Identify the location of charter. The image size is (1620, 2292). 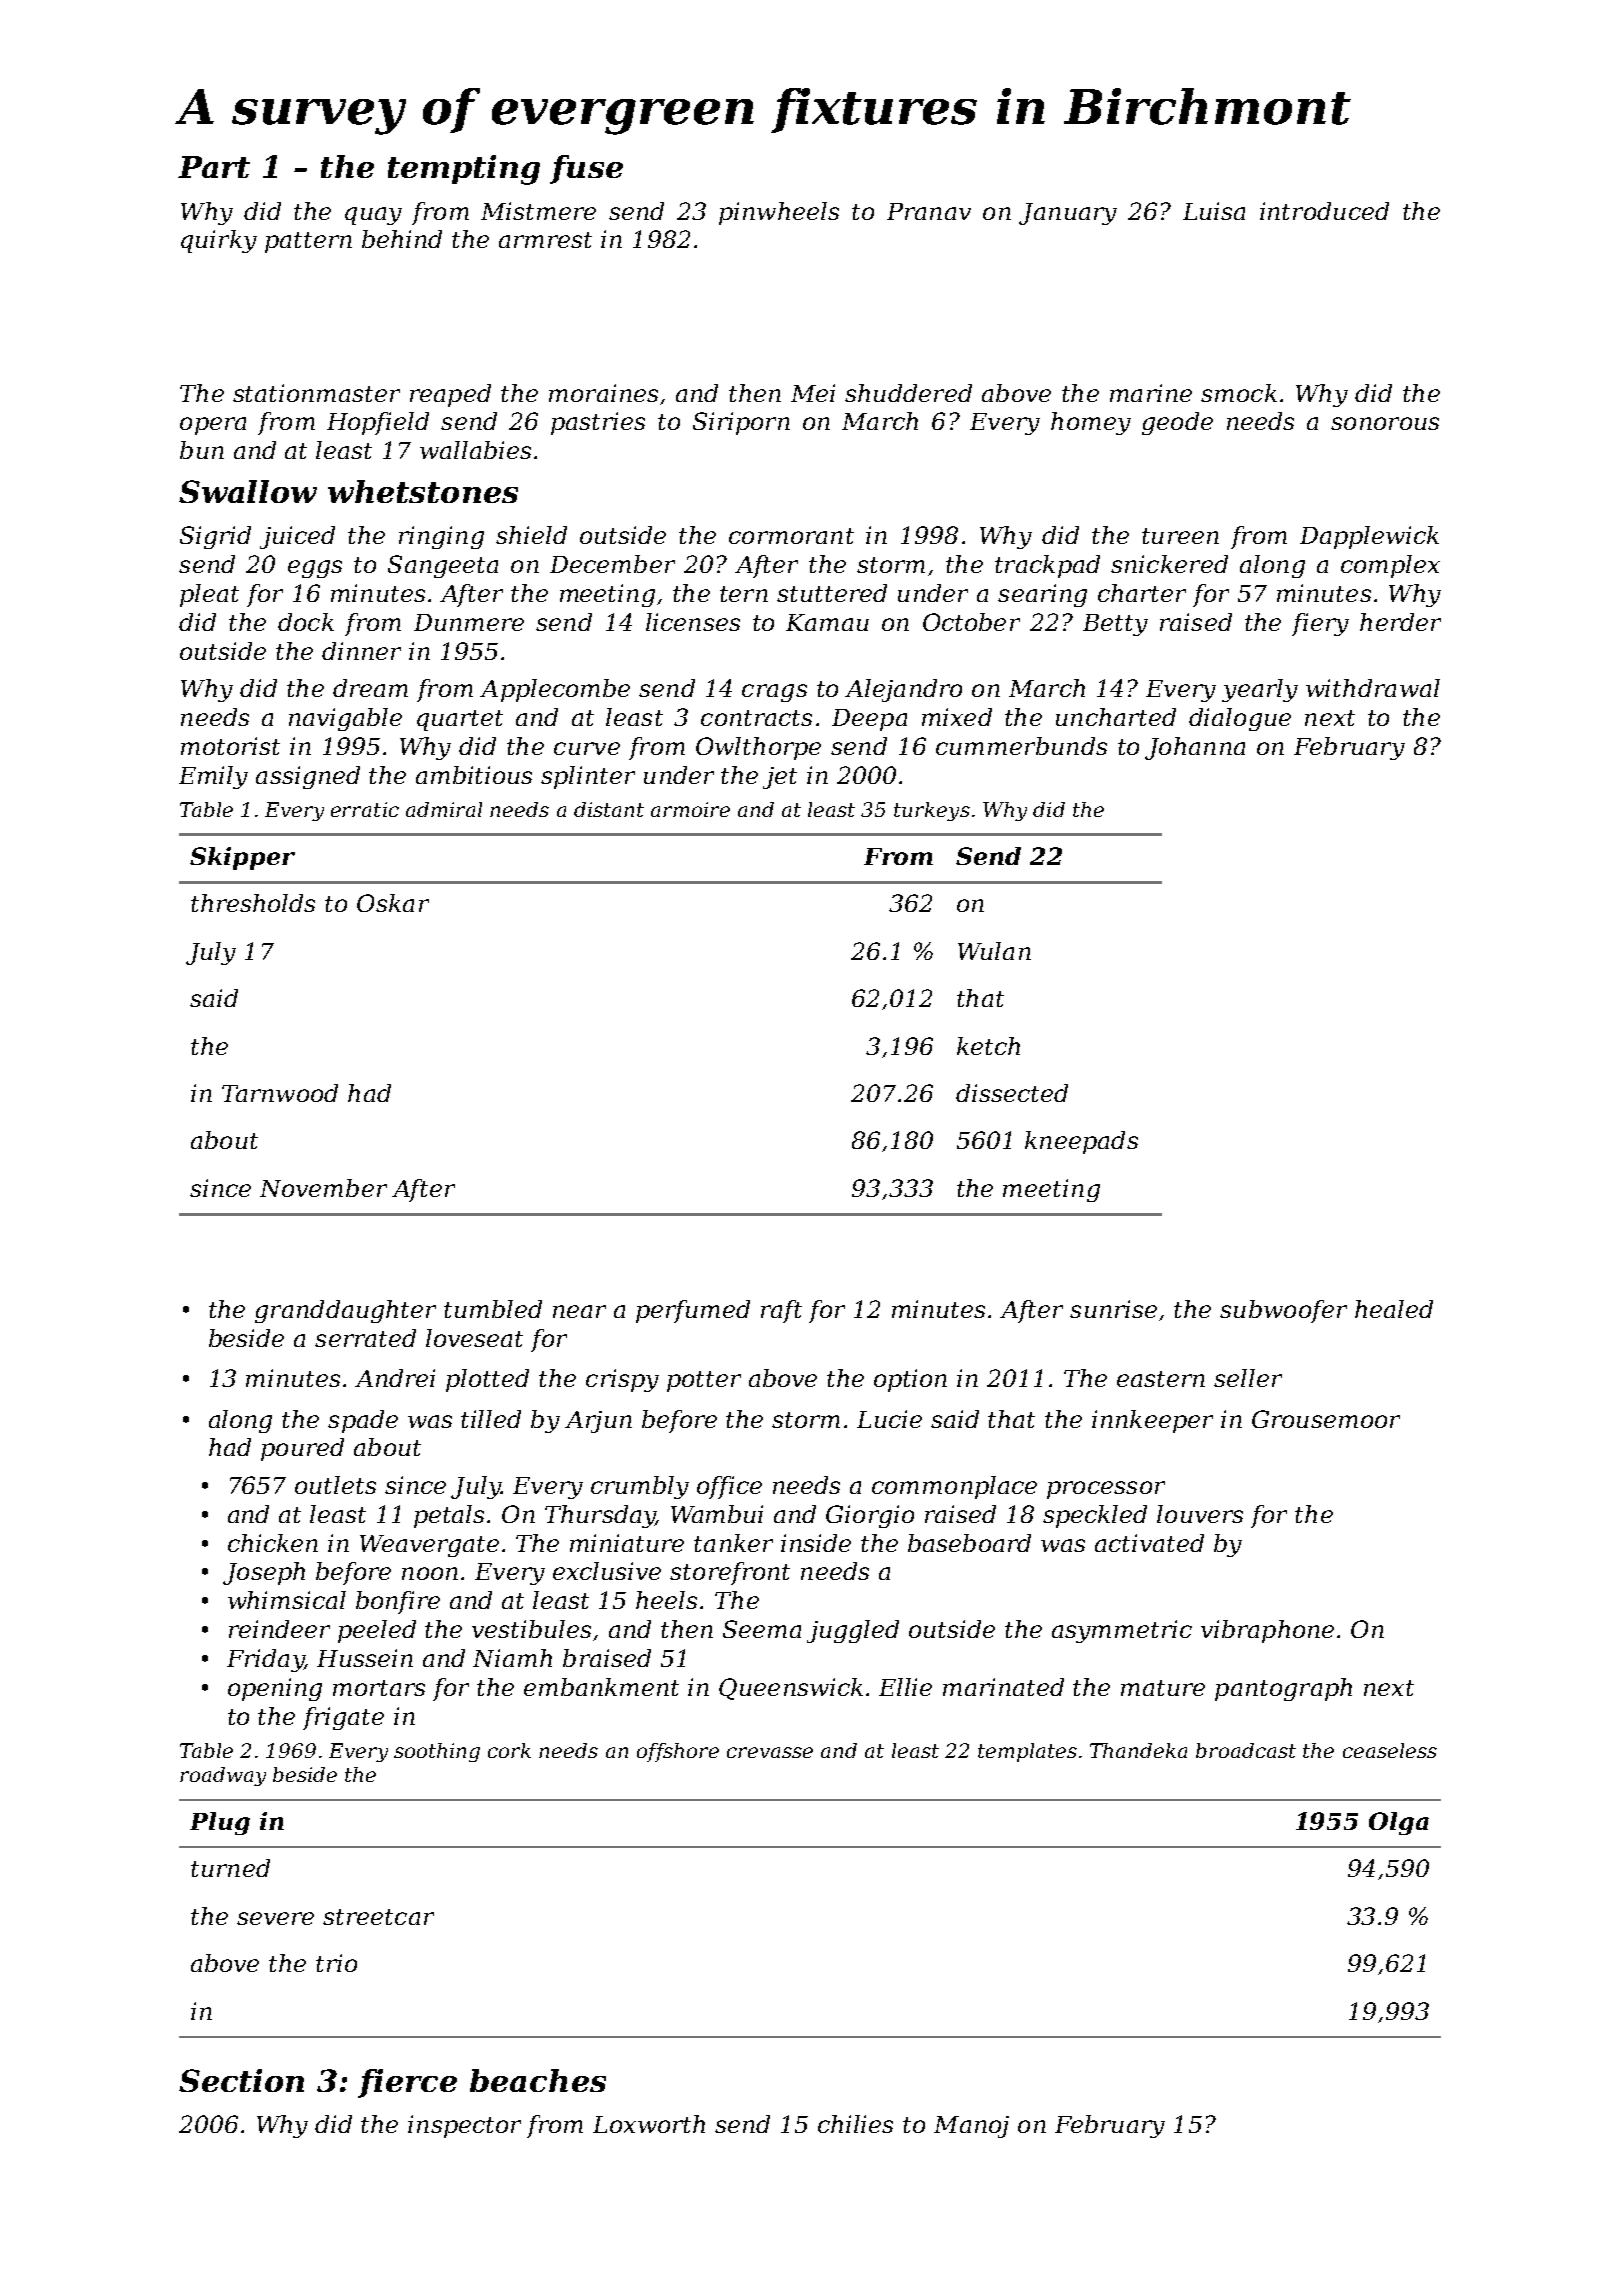
(1142, 593).
